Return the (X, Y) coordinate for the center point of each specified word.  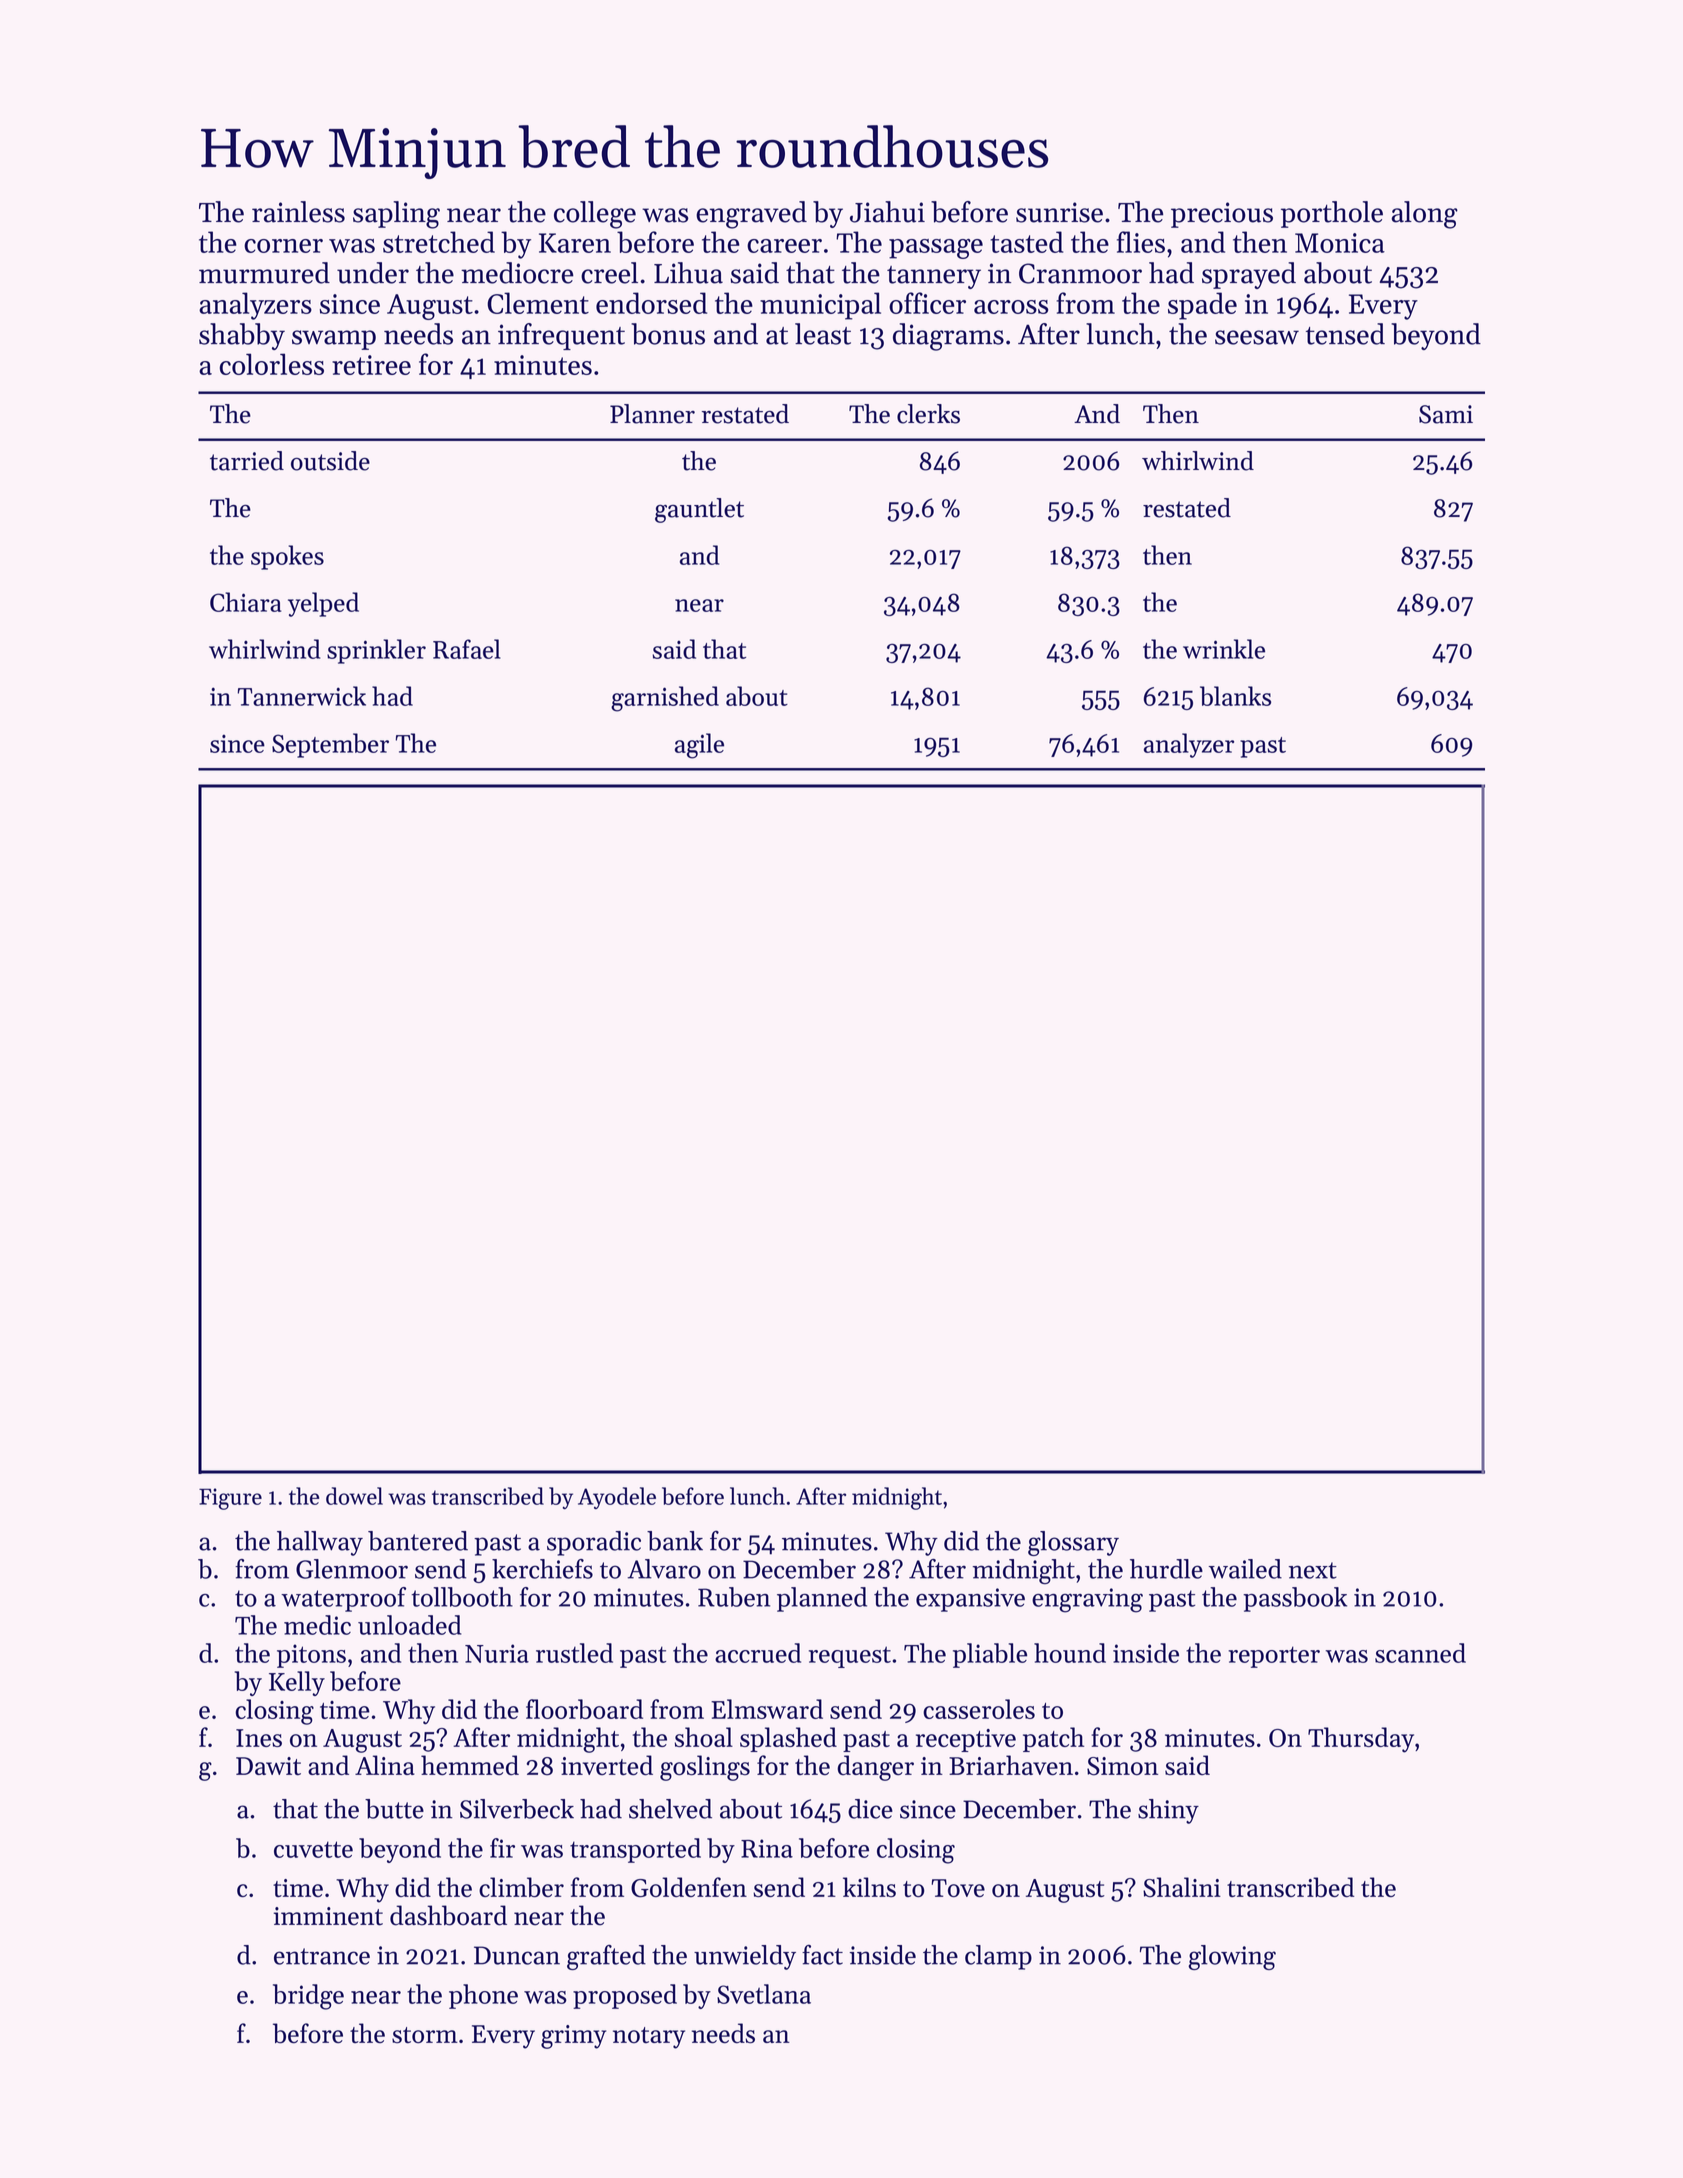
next (1313, 1570)
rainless (298, 212)
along (1424, 215)
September (330, 745)
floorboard (584, 1709)
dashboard (448, 1915)
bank (675, 1541)
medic (317, 1625)
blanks (1235, 696)
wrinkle (1224, 649)
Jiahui (887, 212)
